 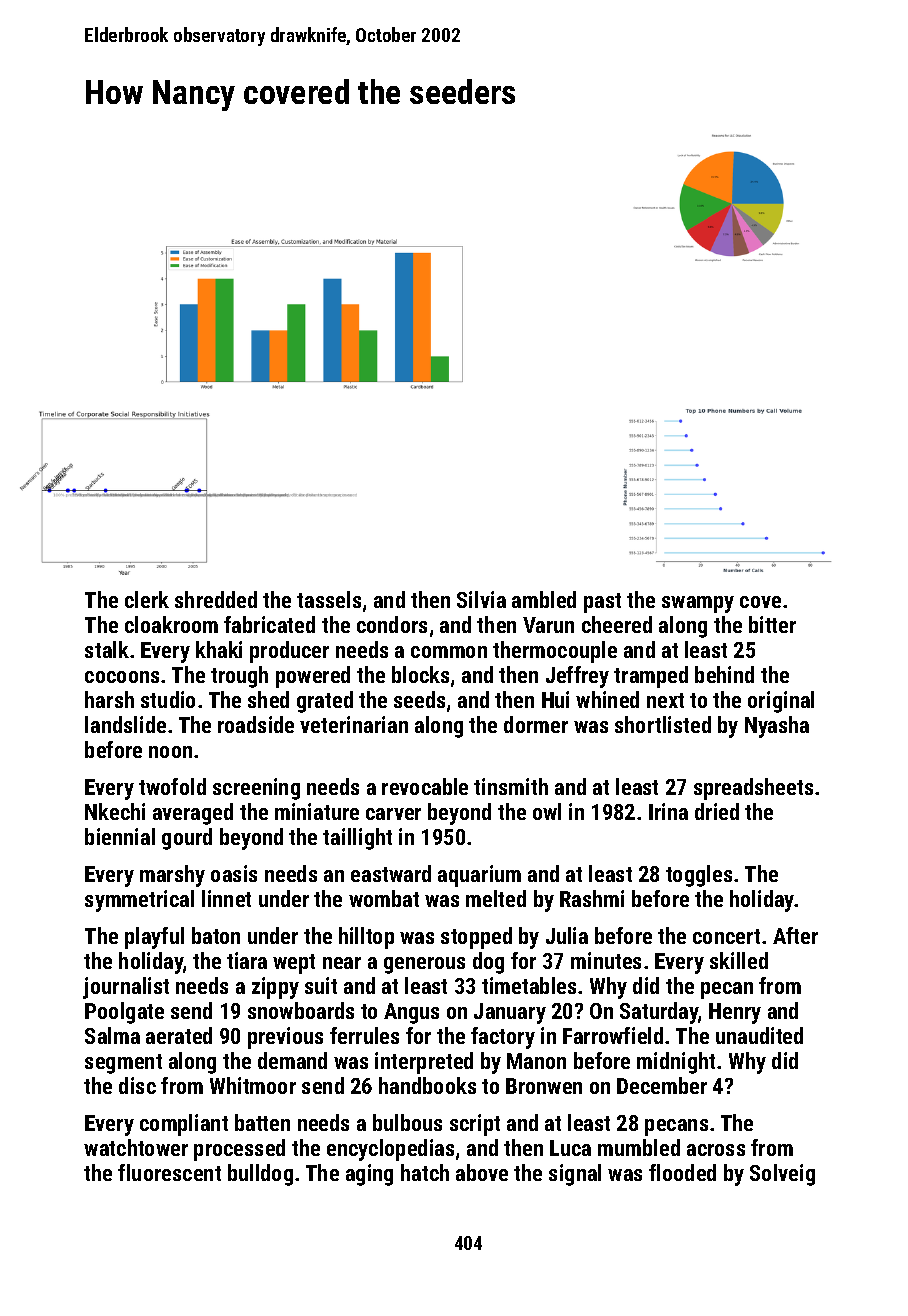 I want to click on above, so click(x=482, y=1172).
